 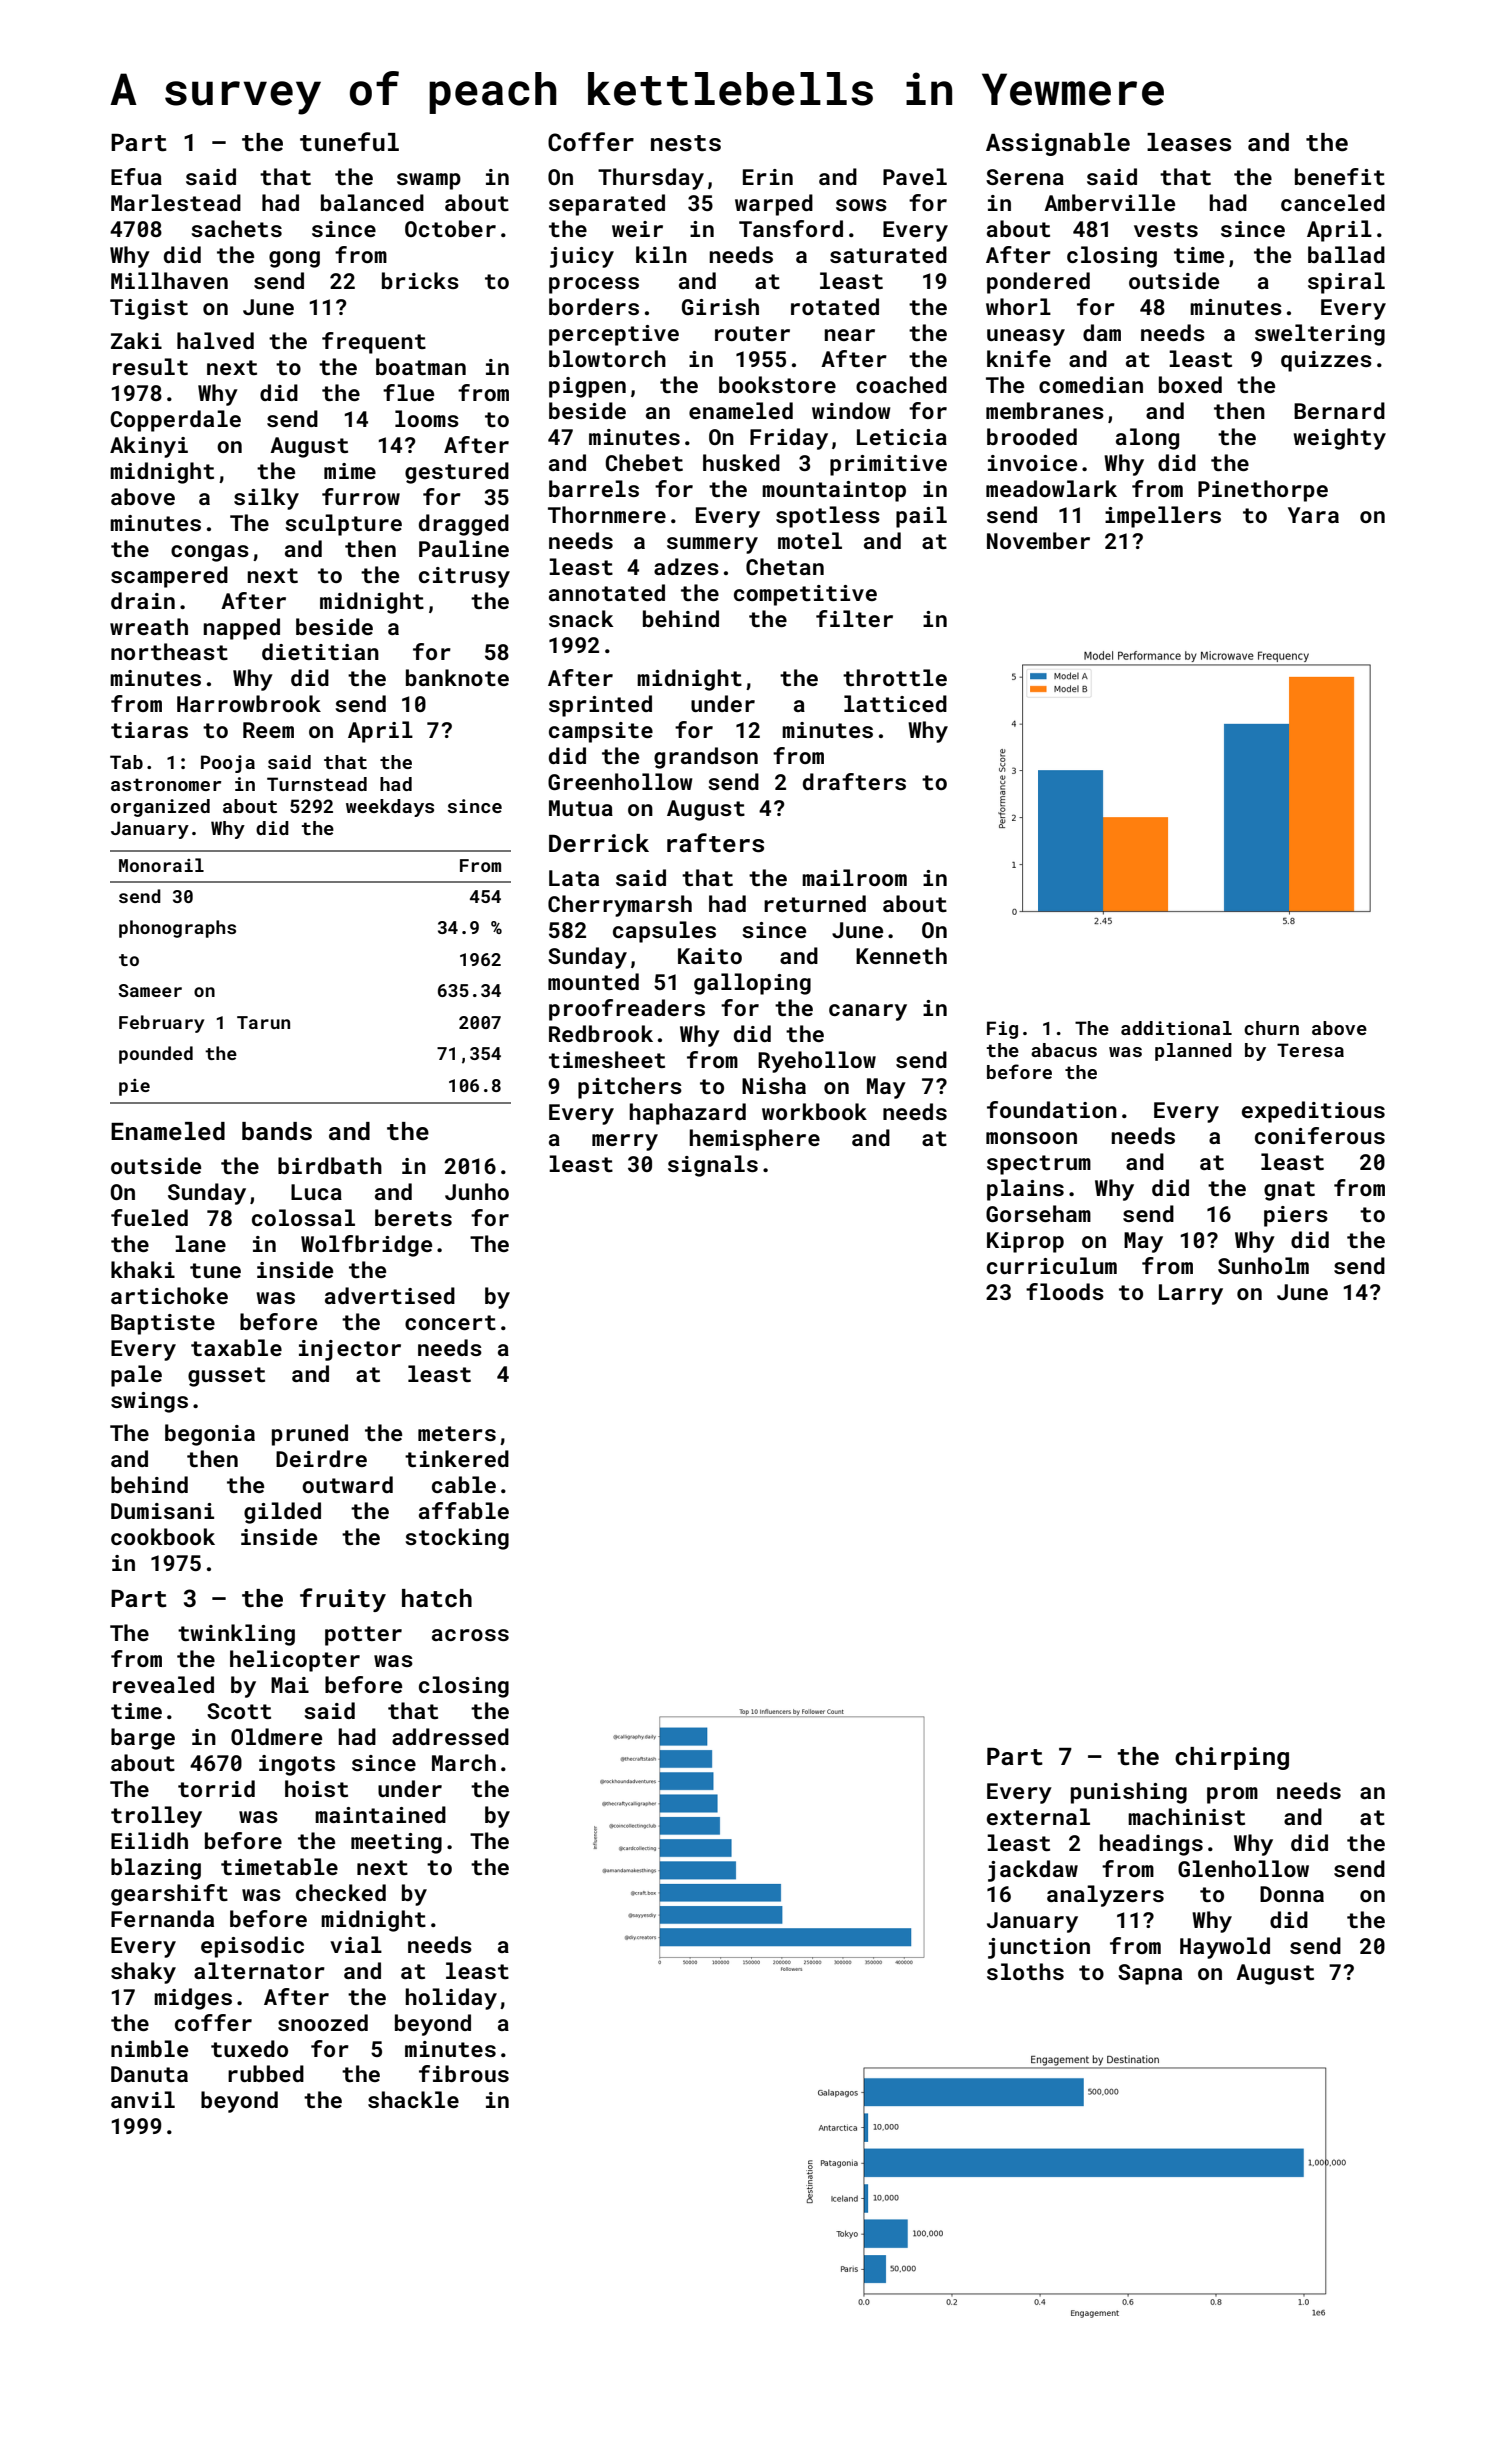 What do you see at coordinates (457, 1458) in the screenshot?
I see `tinkered` at bounding box center [457, 1458].
